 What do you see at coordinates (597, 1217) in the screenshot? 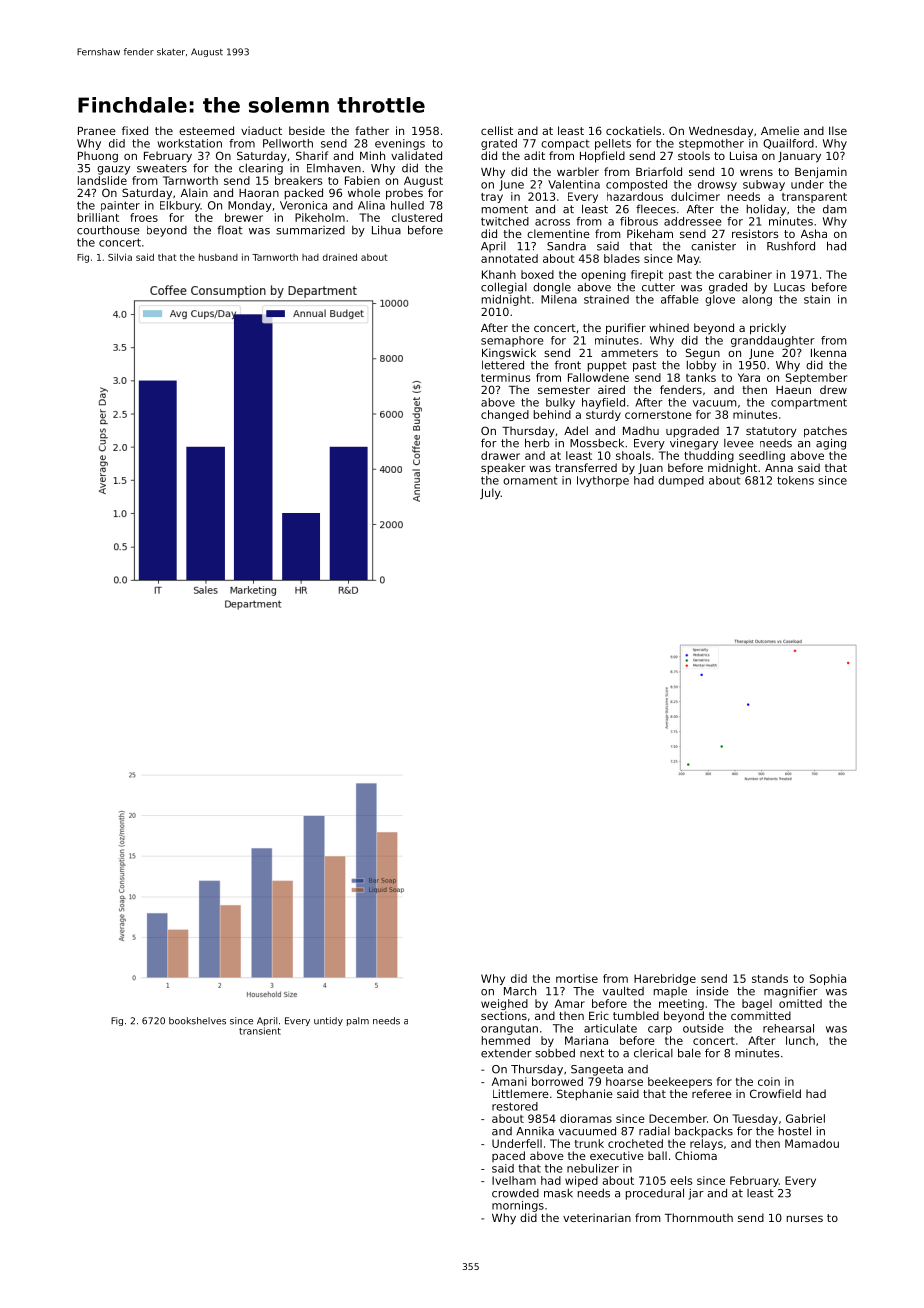
I see `veterinarian` at bounding box center [597, 1217].
